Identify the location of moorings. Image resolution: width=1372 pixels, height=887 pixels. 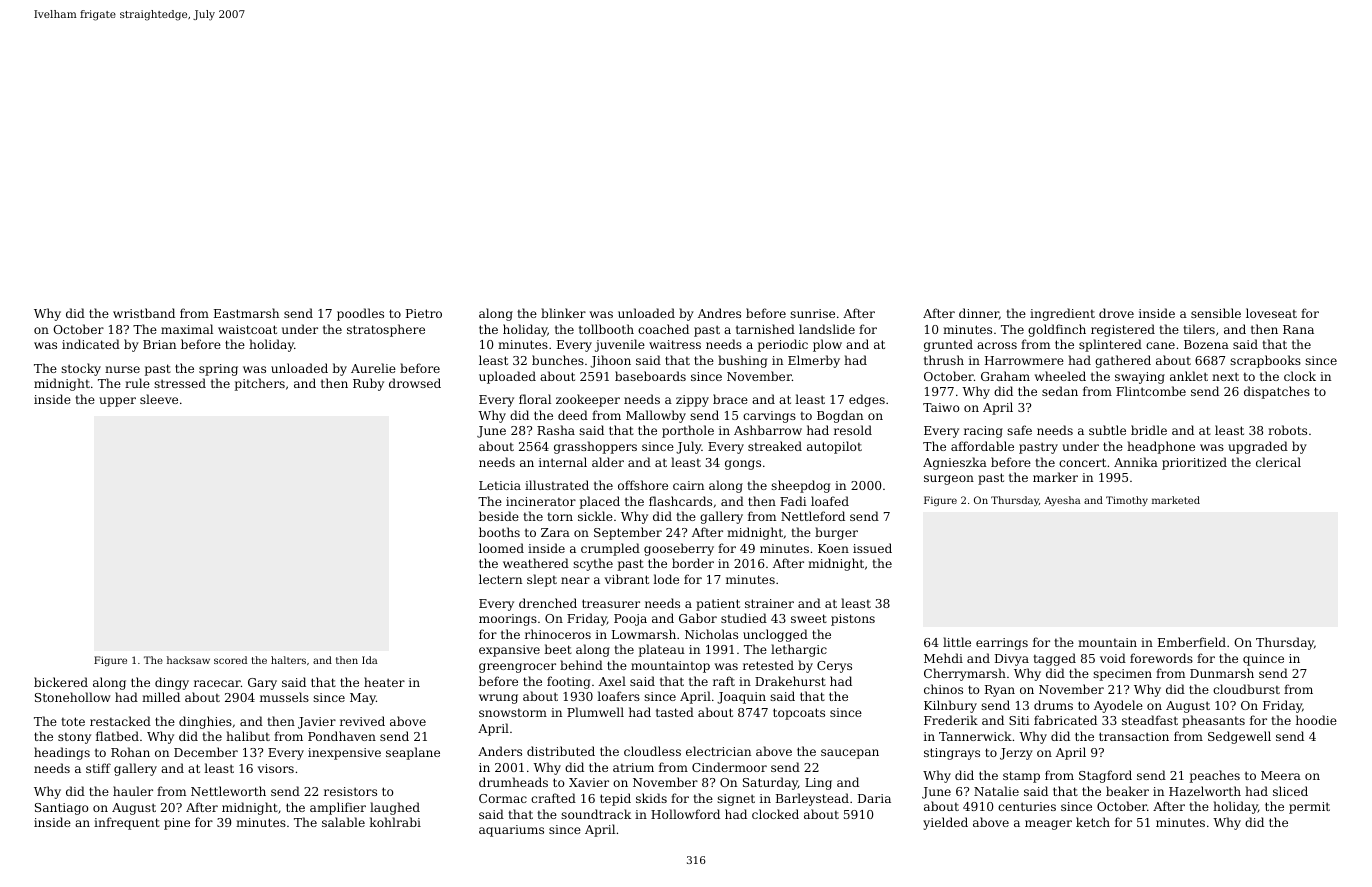
(508, 620).
